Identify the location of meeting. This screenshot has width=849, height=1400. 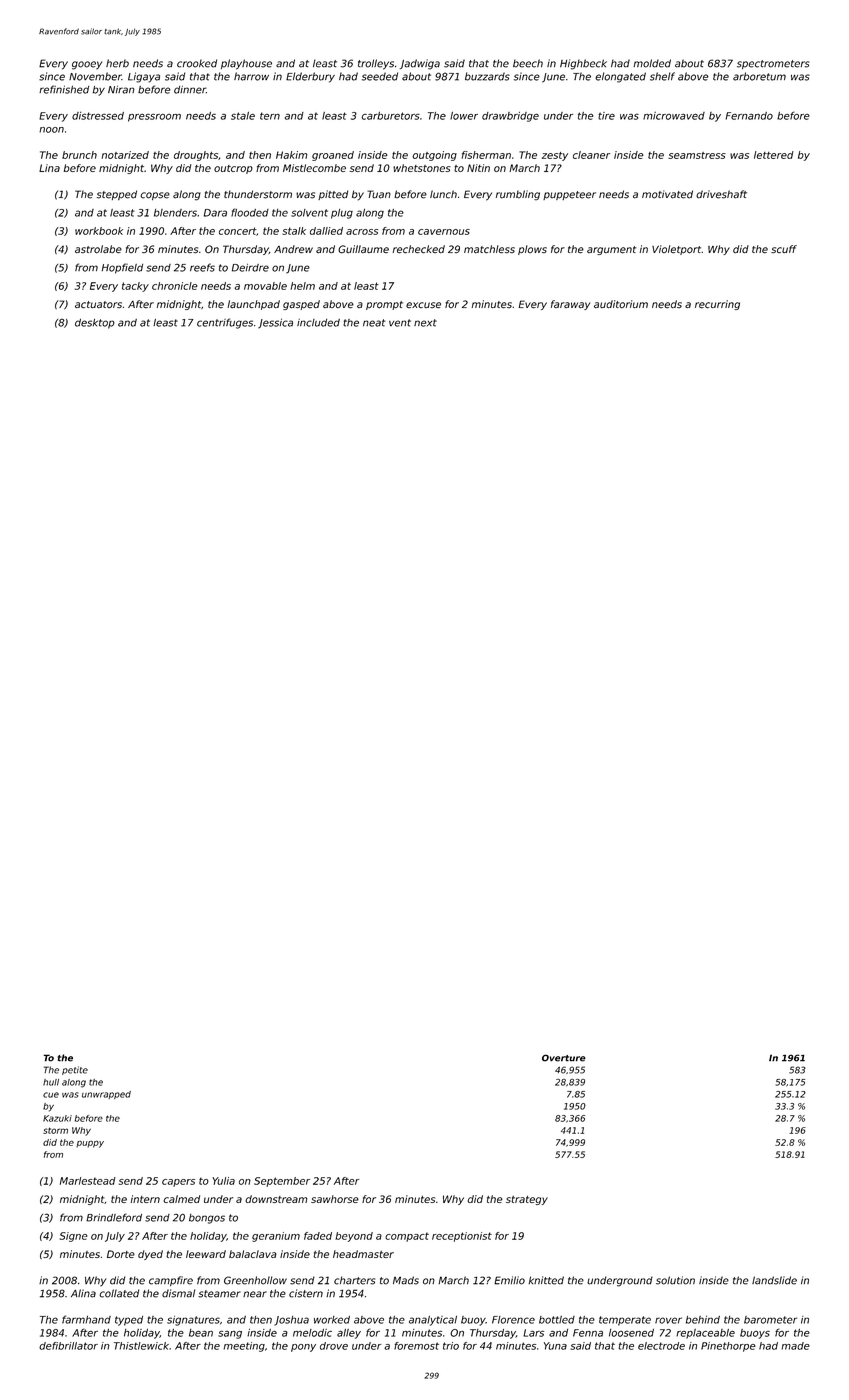
(244, 1347).
